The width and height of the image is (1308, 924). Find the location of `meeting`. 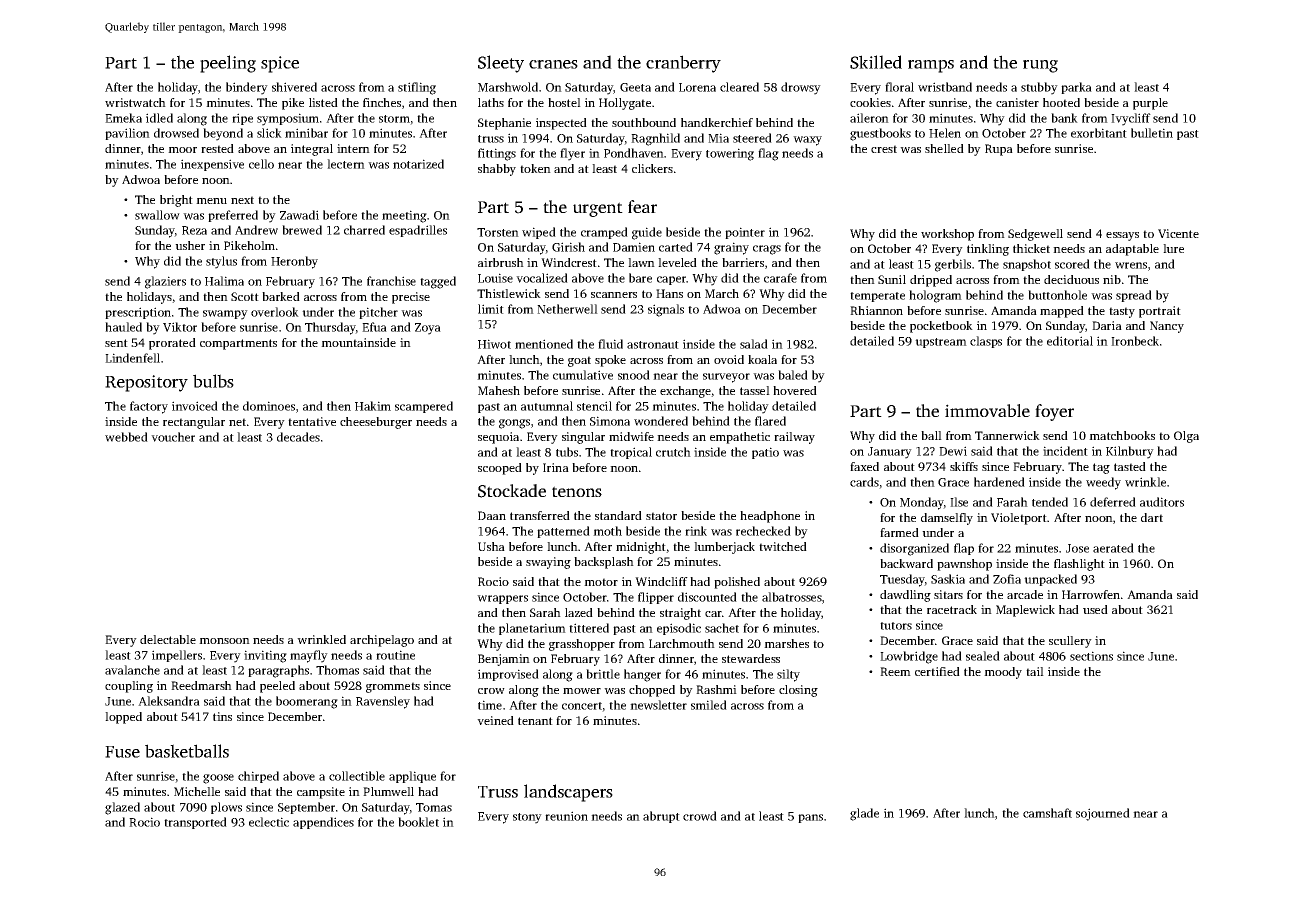

meeting is located at coordinates (404, 216).
